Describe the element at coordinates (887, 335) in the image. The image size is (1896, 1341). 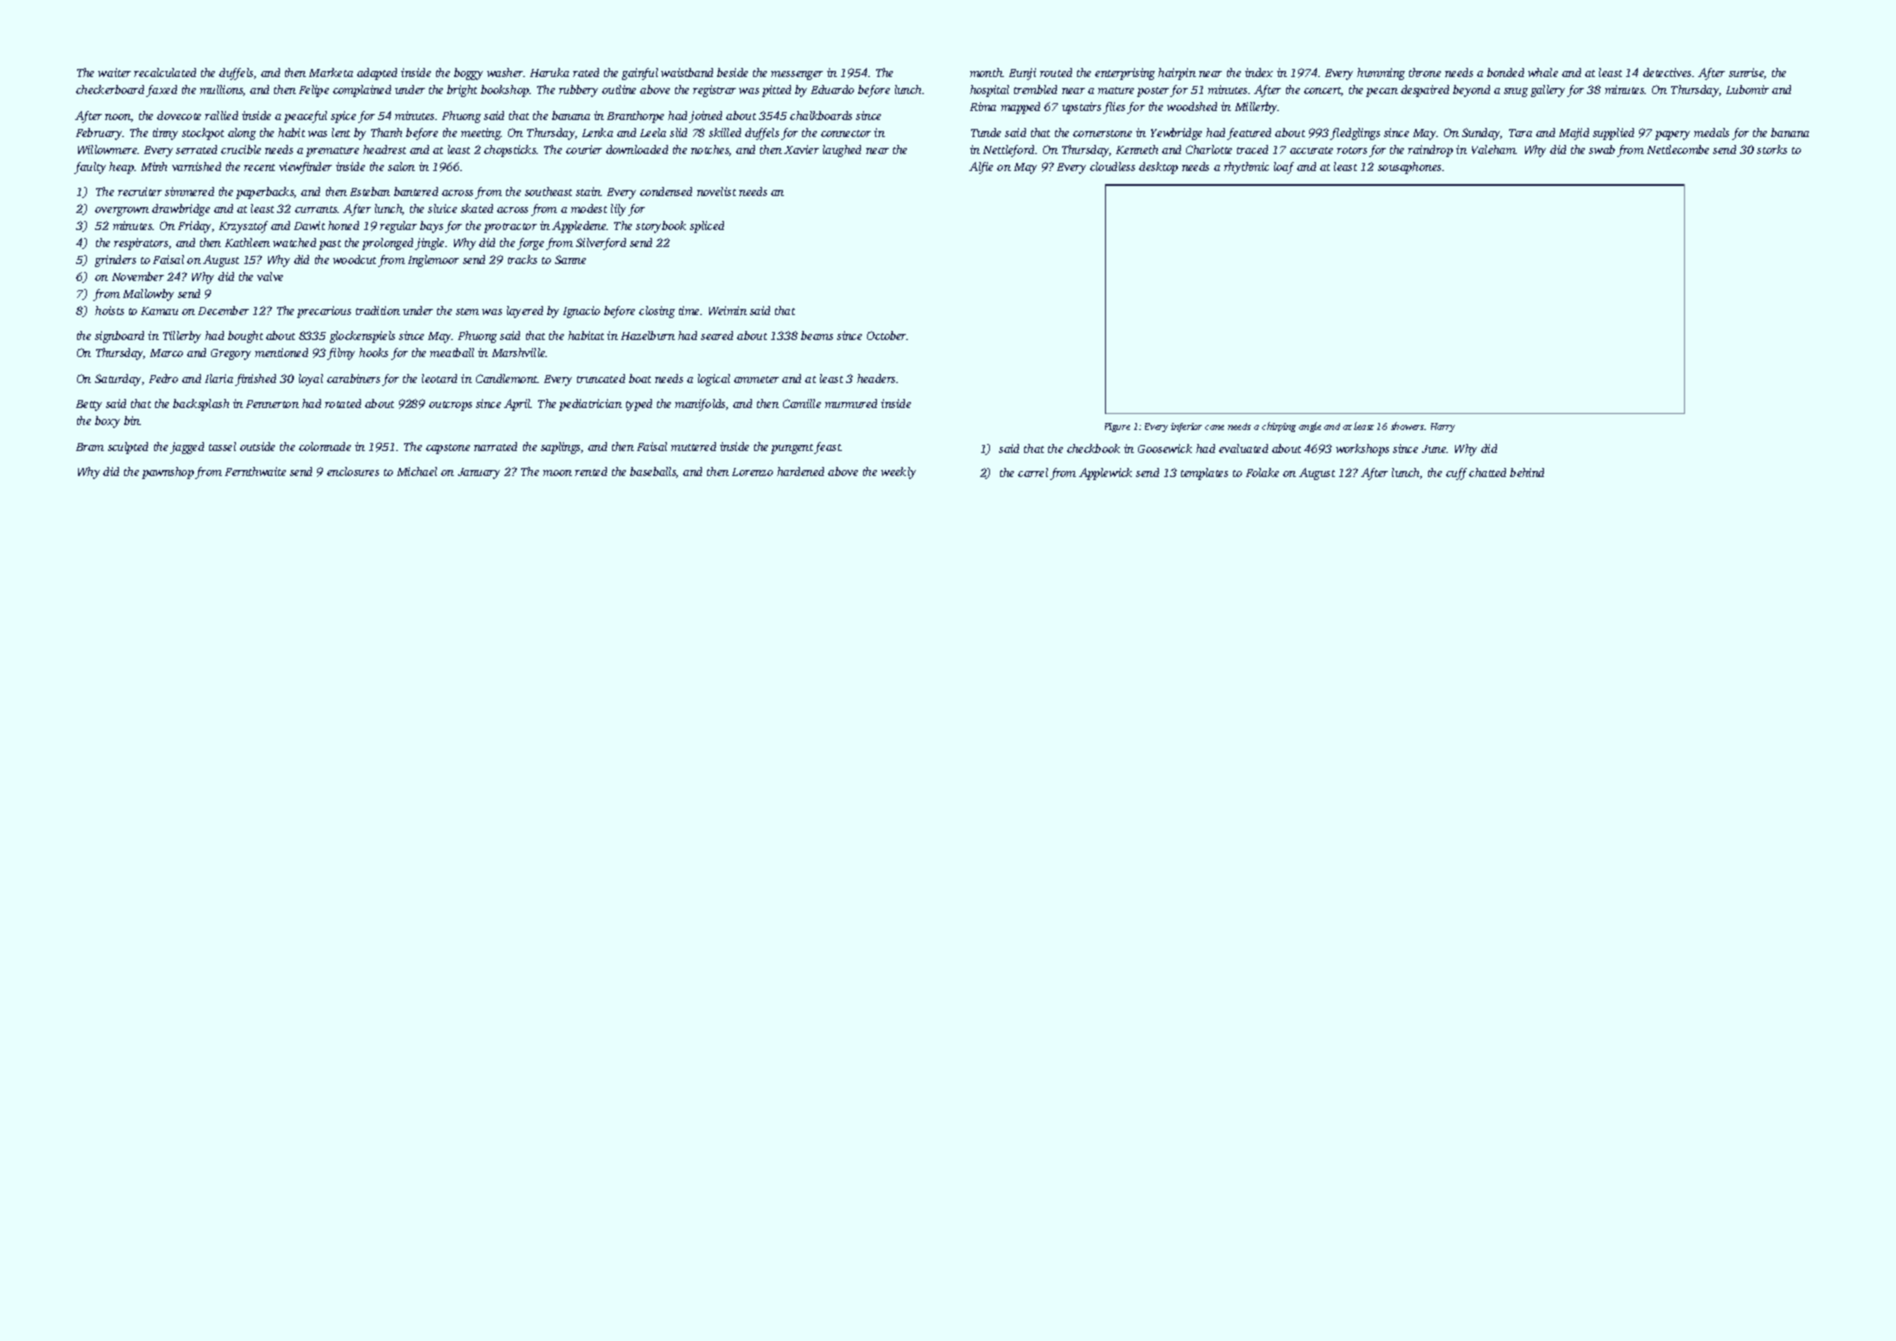
I see `October` at that location.
